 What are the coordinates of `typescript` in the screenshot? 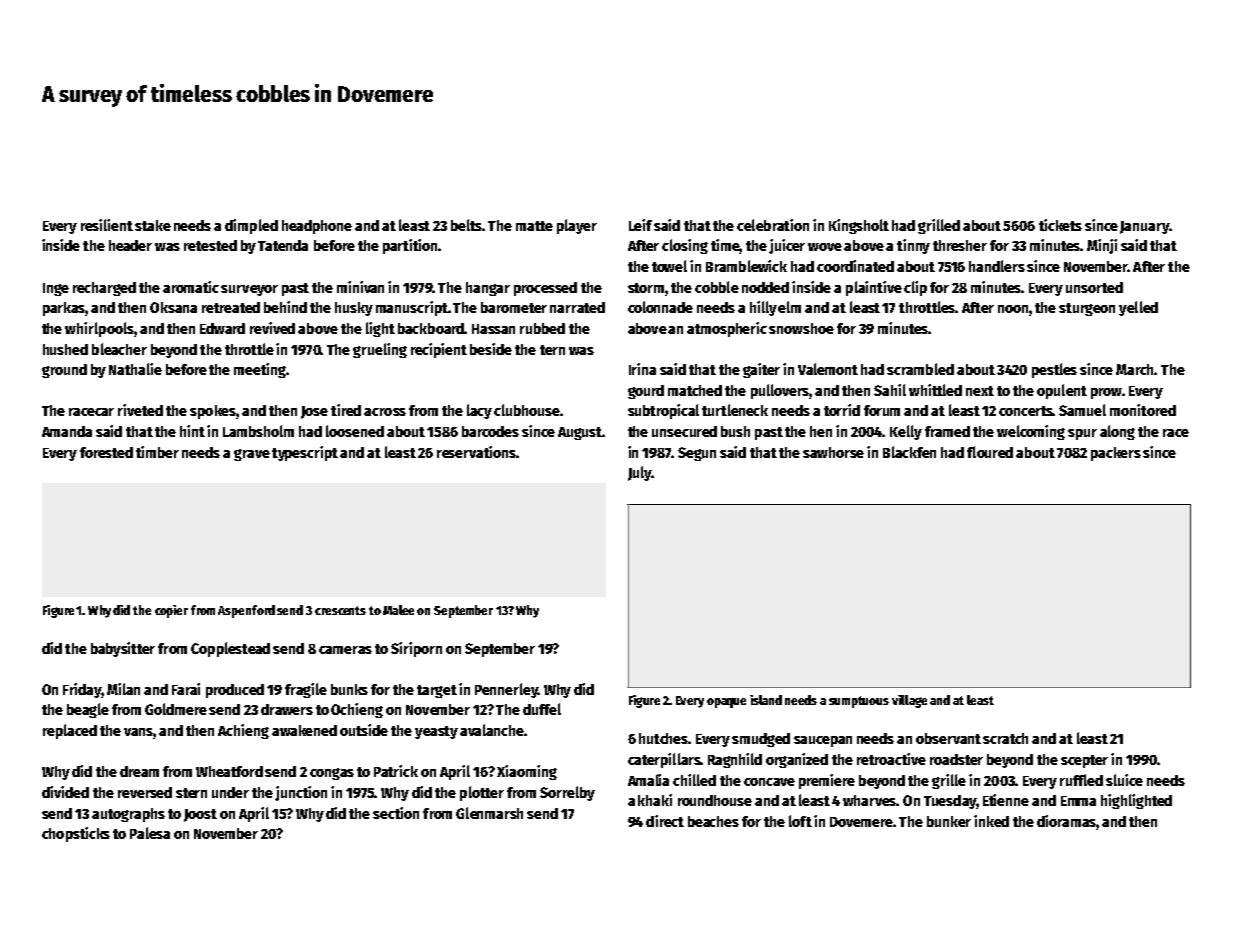 It's located at (305, 453).
